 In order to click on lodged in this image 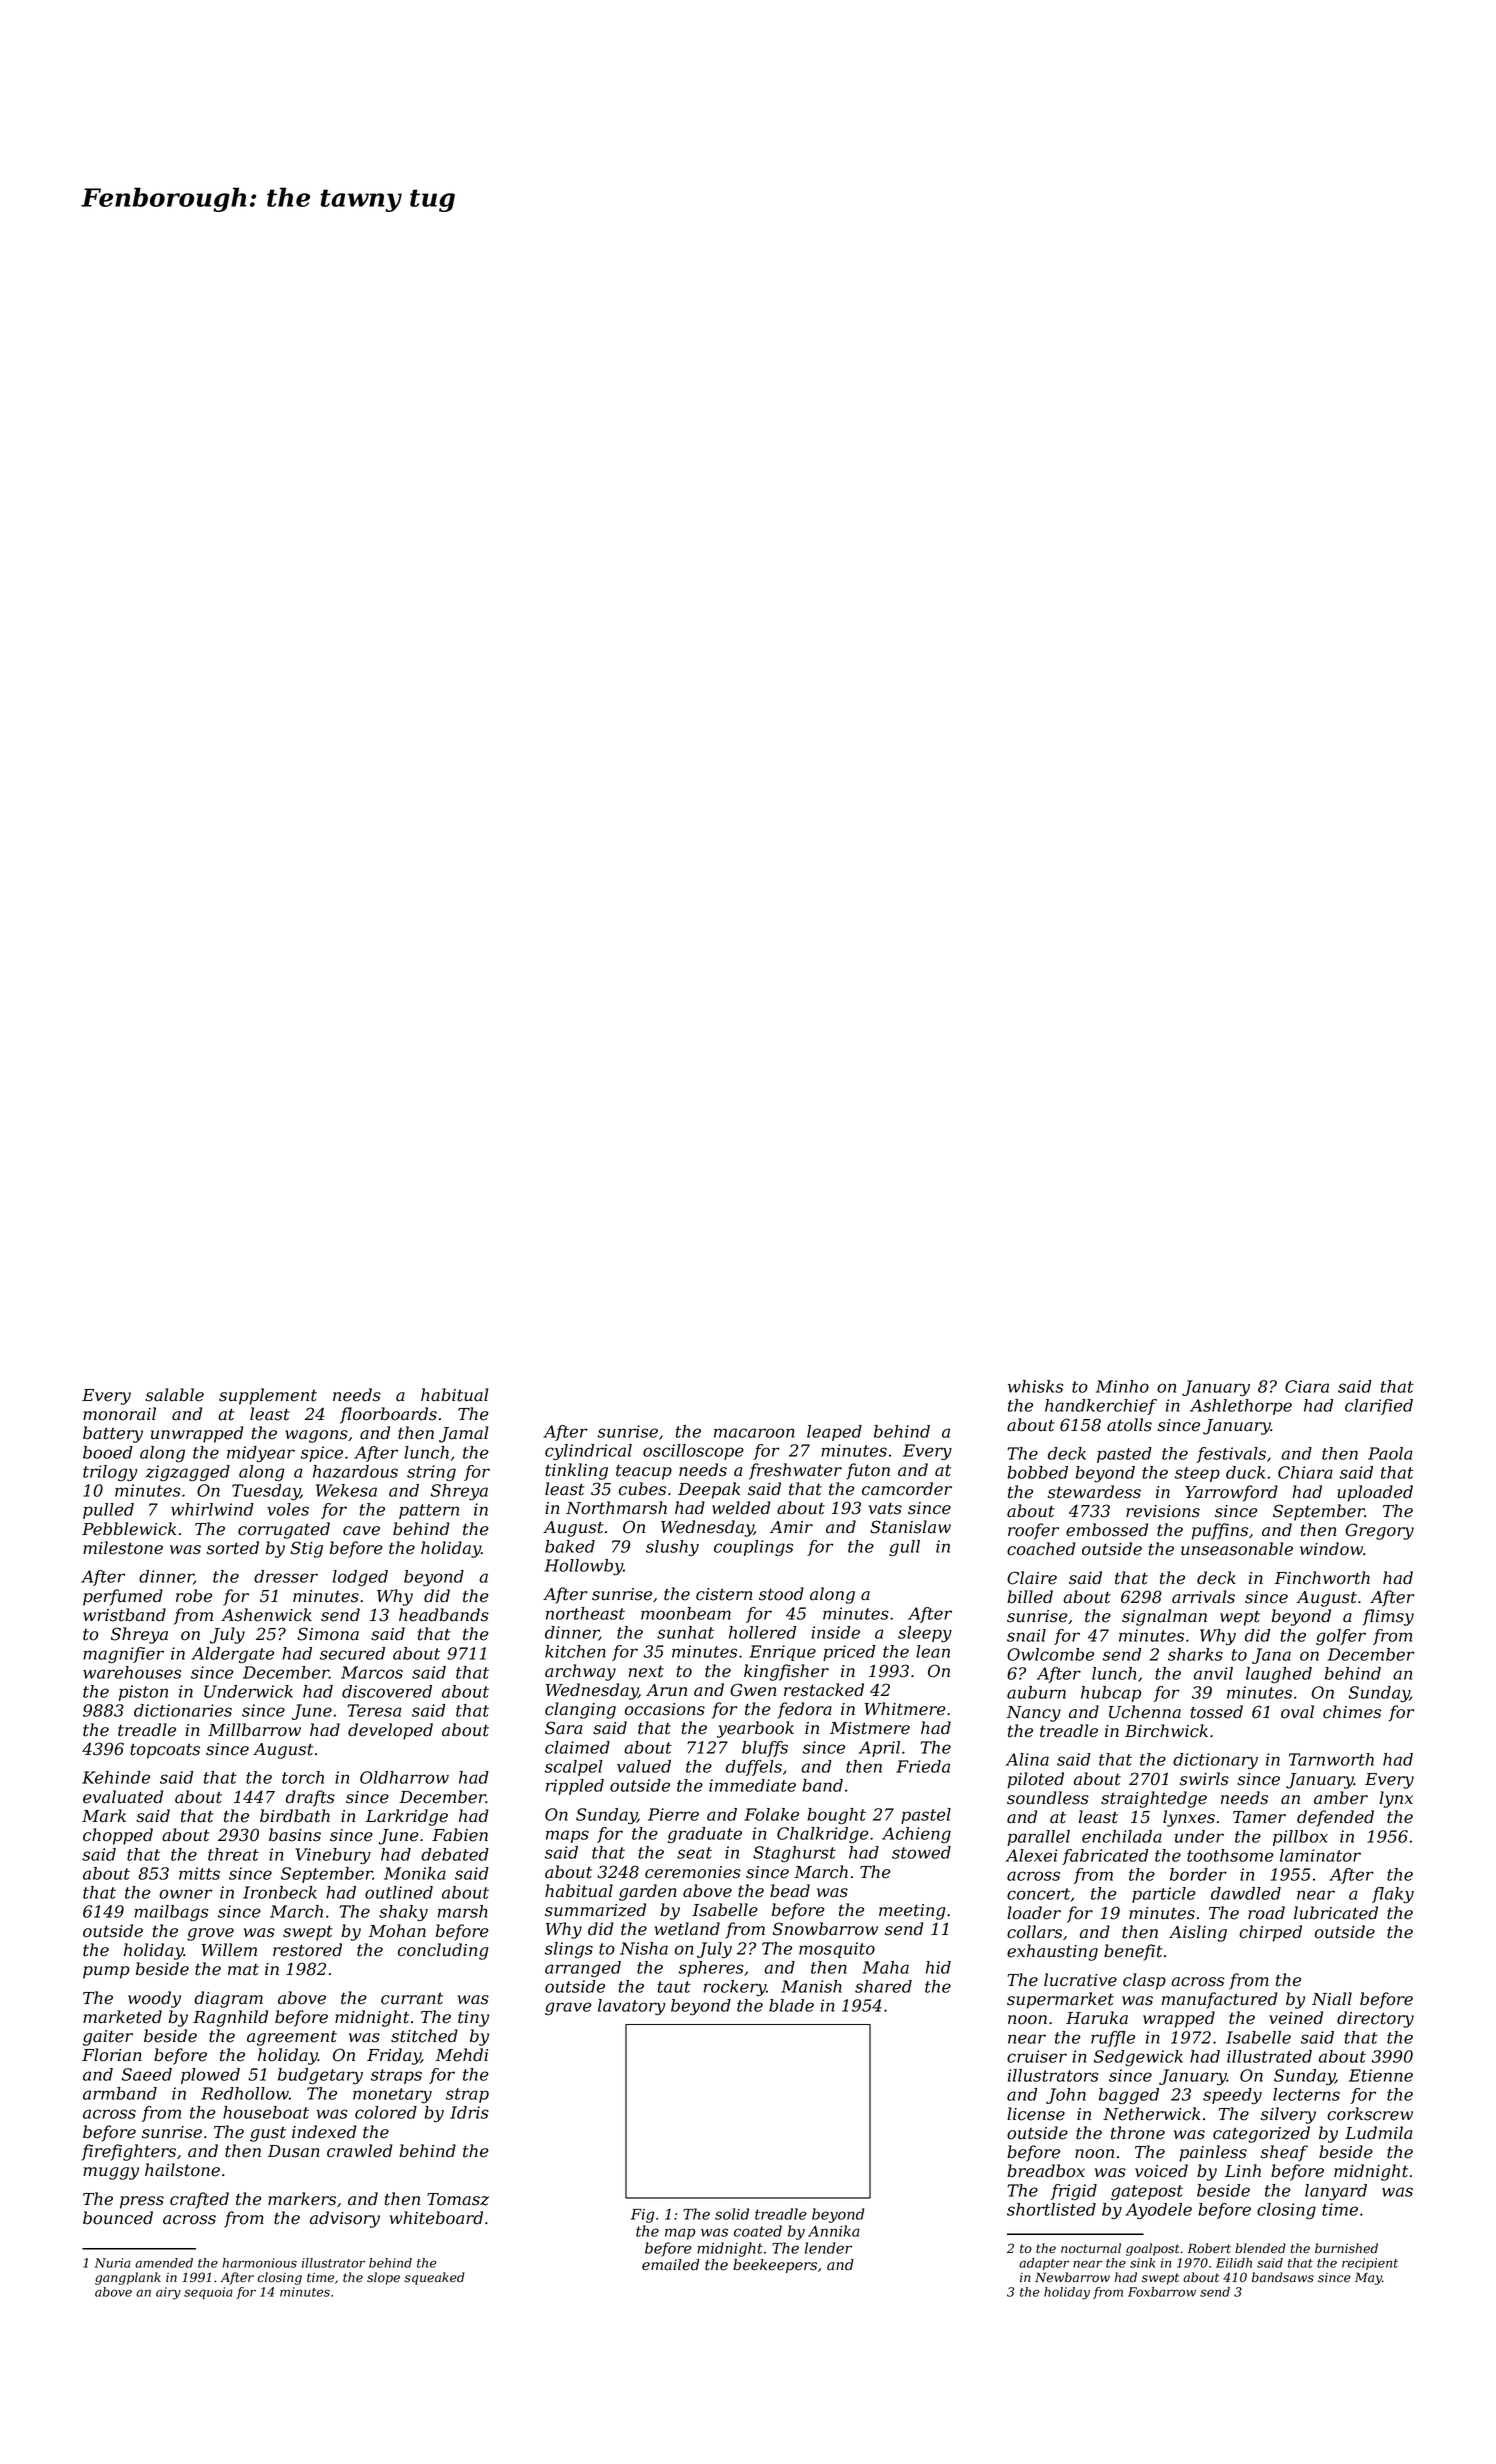, I will do `click(360, 1578)`.
